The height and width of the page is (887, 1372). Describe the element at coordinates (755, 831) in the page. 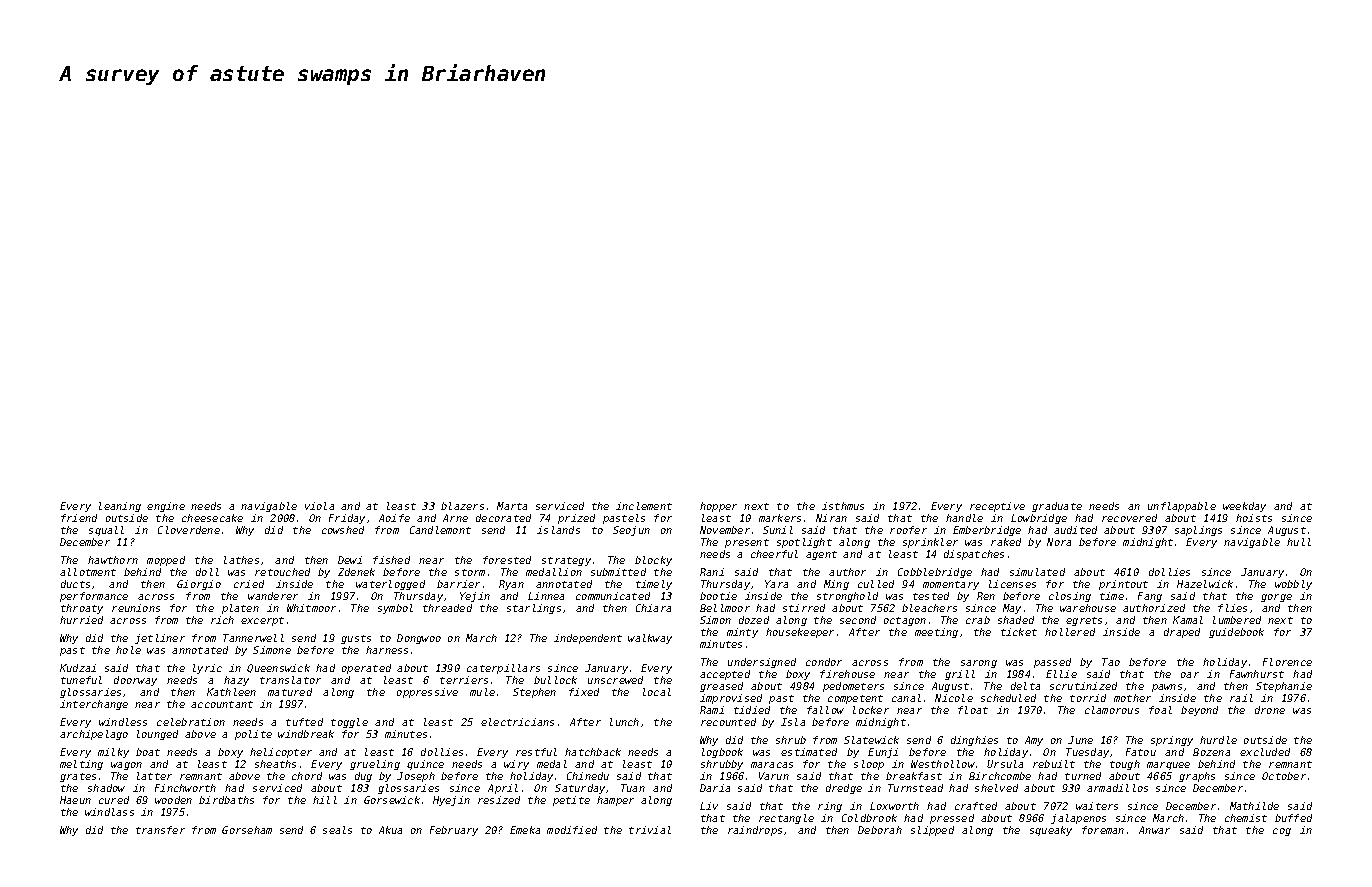

I see `raindrops` at that location.
